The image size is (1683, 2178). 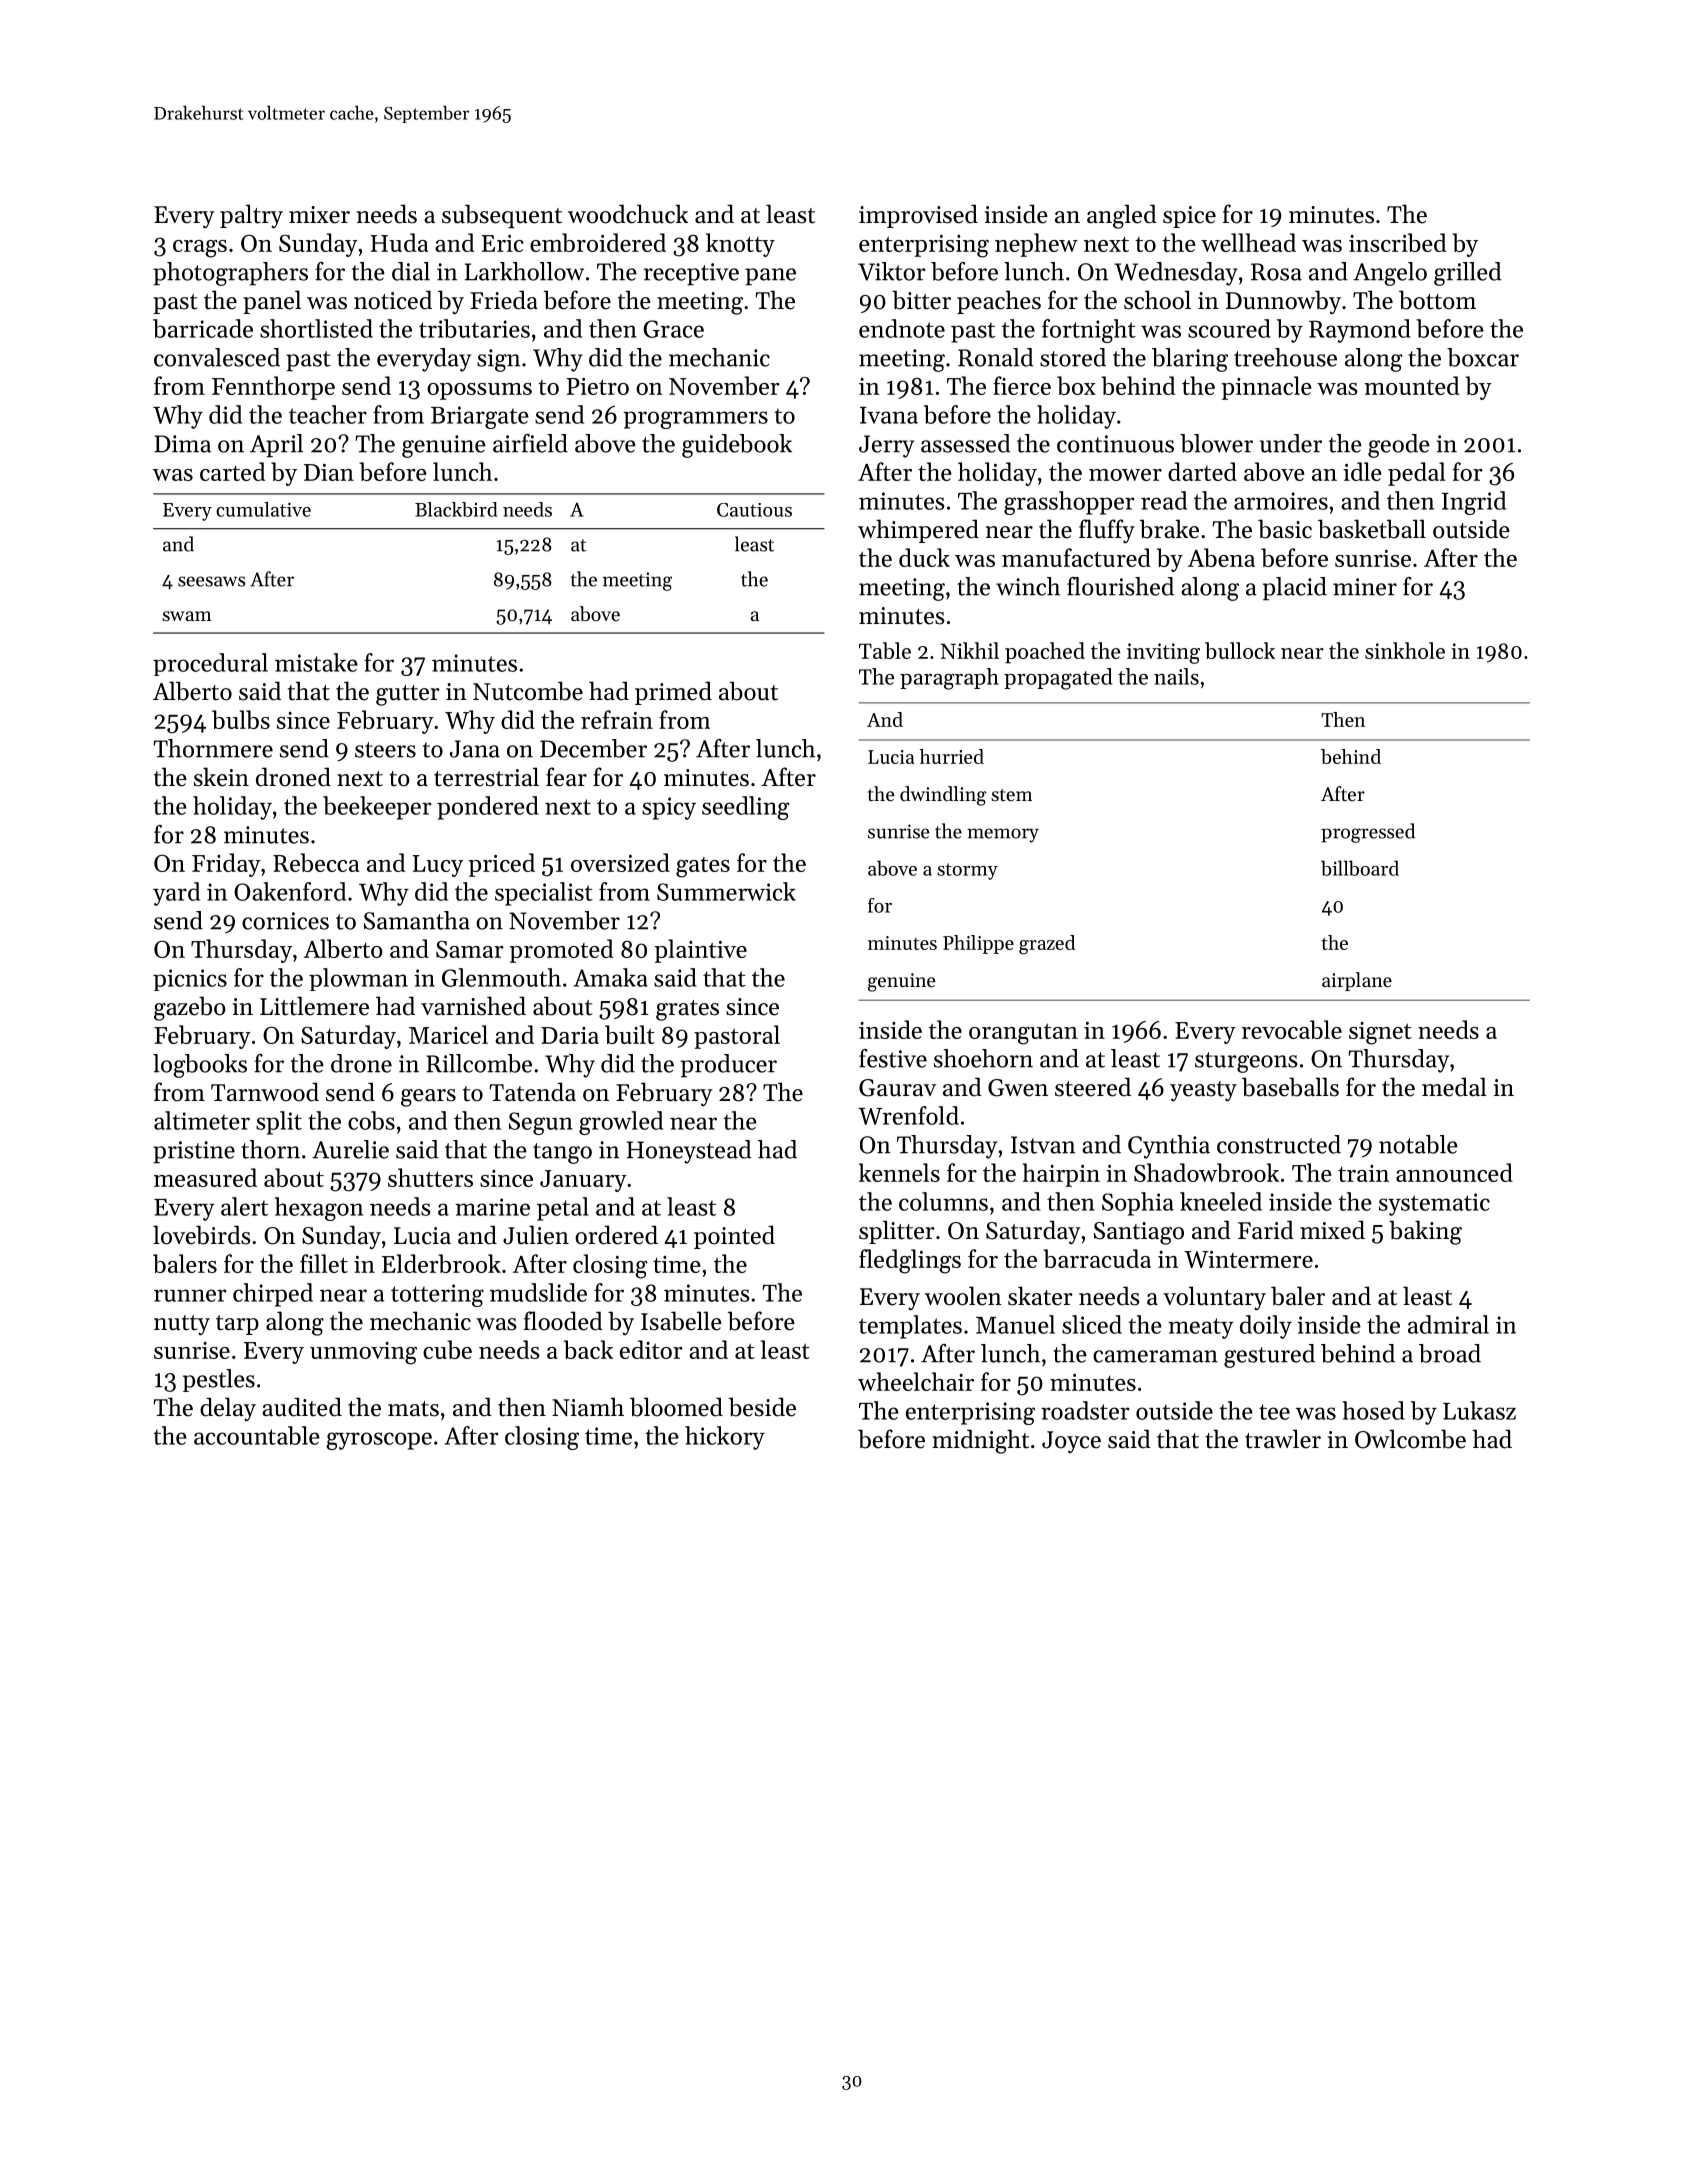 What do you see at coordinates (1169, 1147) in the document?
I see `Cynthia` at bounding box center [1169, 1147].
